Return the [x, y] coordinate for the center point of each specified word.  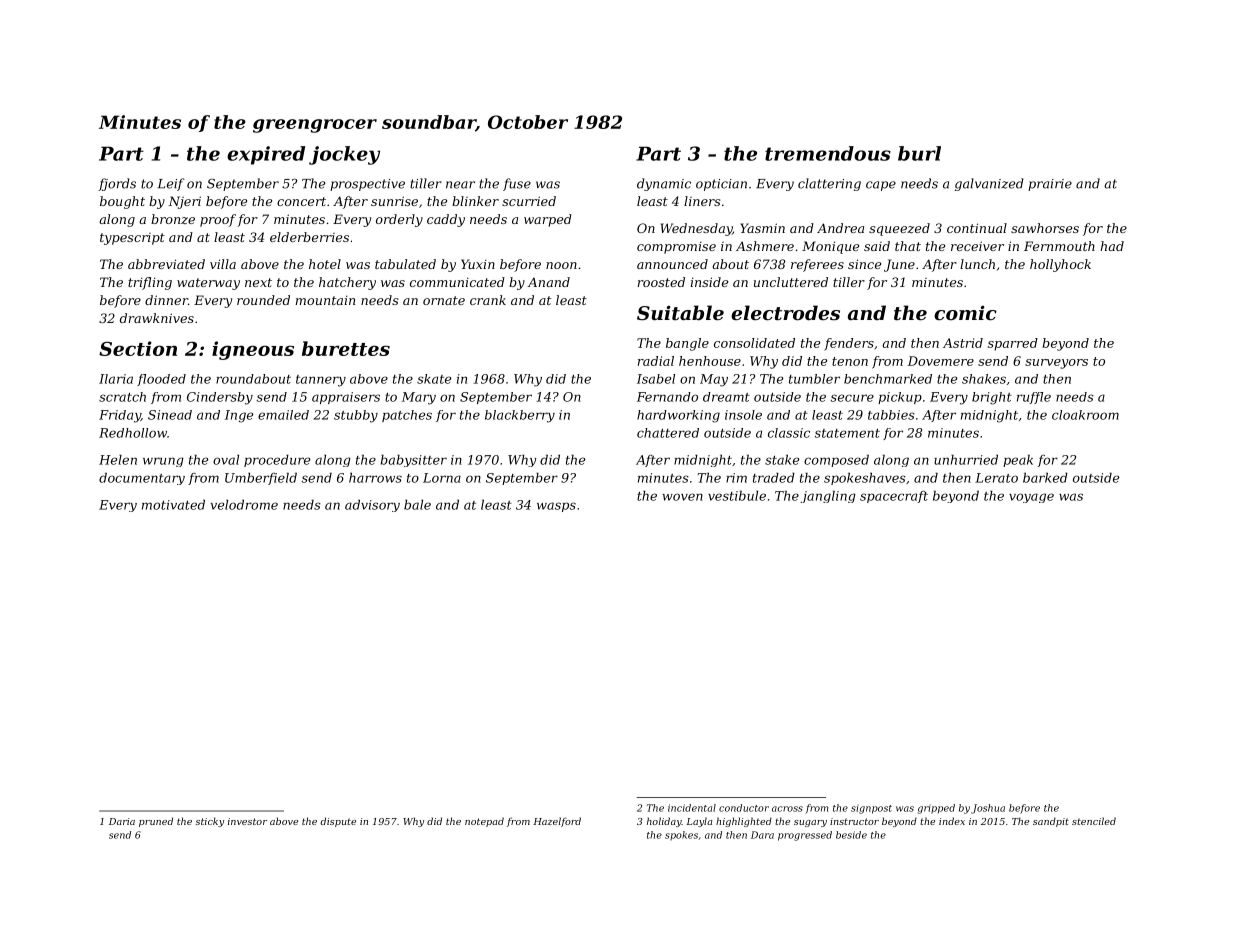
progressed [805, 836]
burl [919, 153]
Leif [171, 184]
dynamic [664, 184]
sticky [209, 822]
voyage [1031, 498]
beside [851, 835]
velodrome [244, 504]
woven [682, 497]
